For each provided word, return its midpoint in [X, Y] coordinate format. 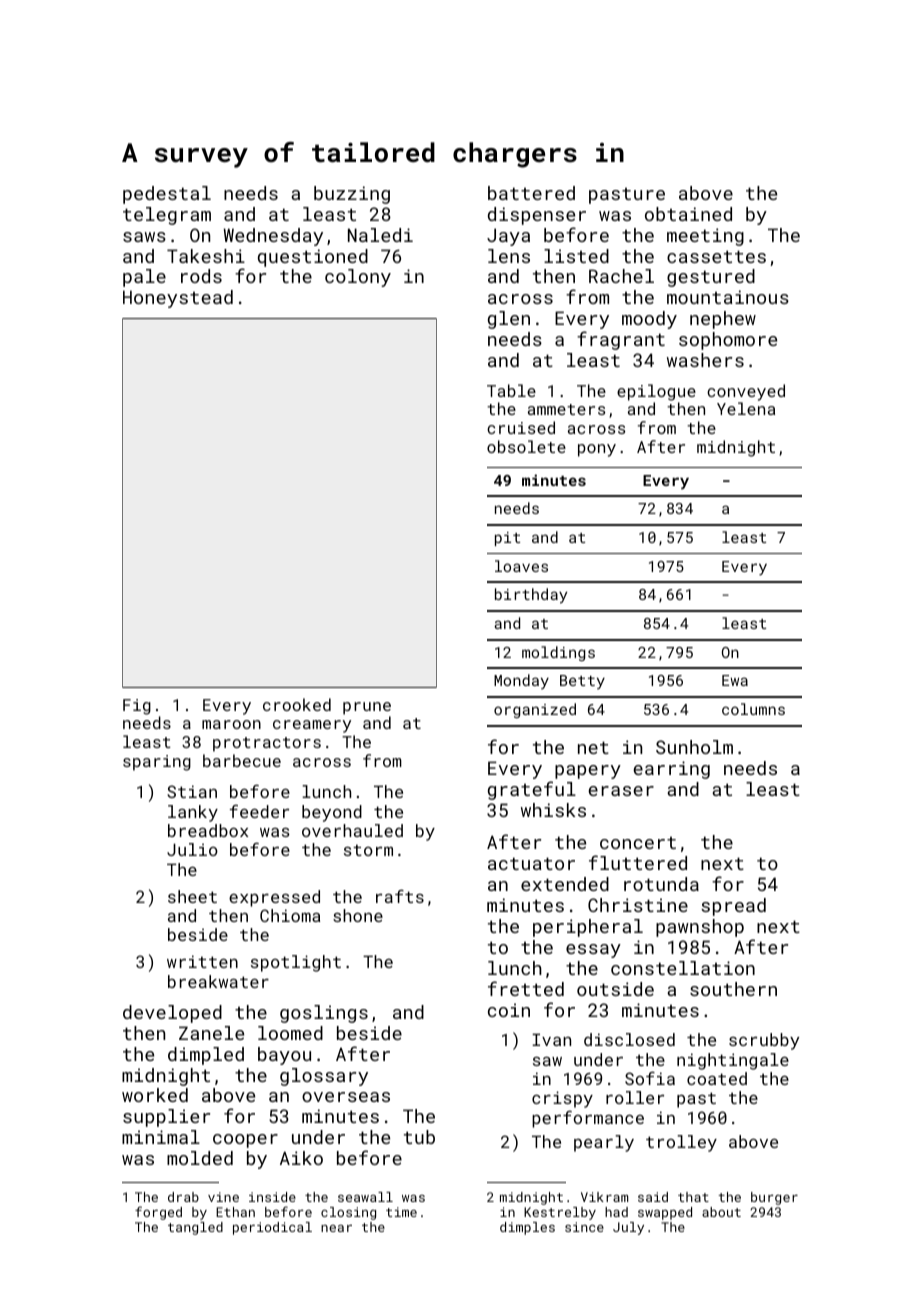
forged [158, 1213]
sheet [192, 896]
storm [368, 850]
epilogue [656, 392]
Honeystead [178, 299]
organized [535, 710]
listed [576, 256]
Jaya [508, 237]
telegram [167, 216]
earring [671, 770]
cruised [521, 427]
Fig [137, 707]
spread [733, 907]
